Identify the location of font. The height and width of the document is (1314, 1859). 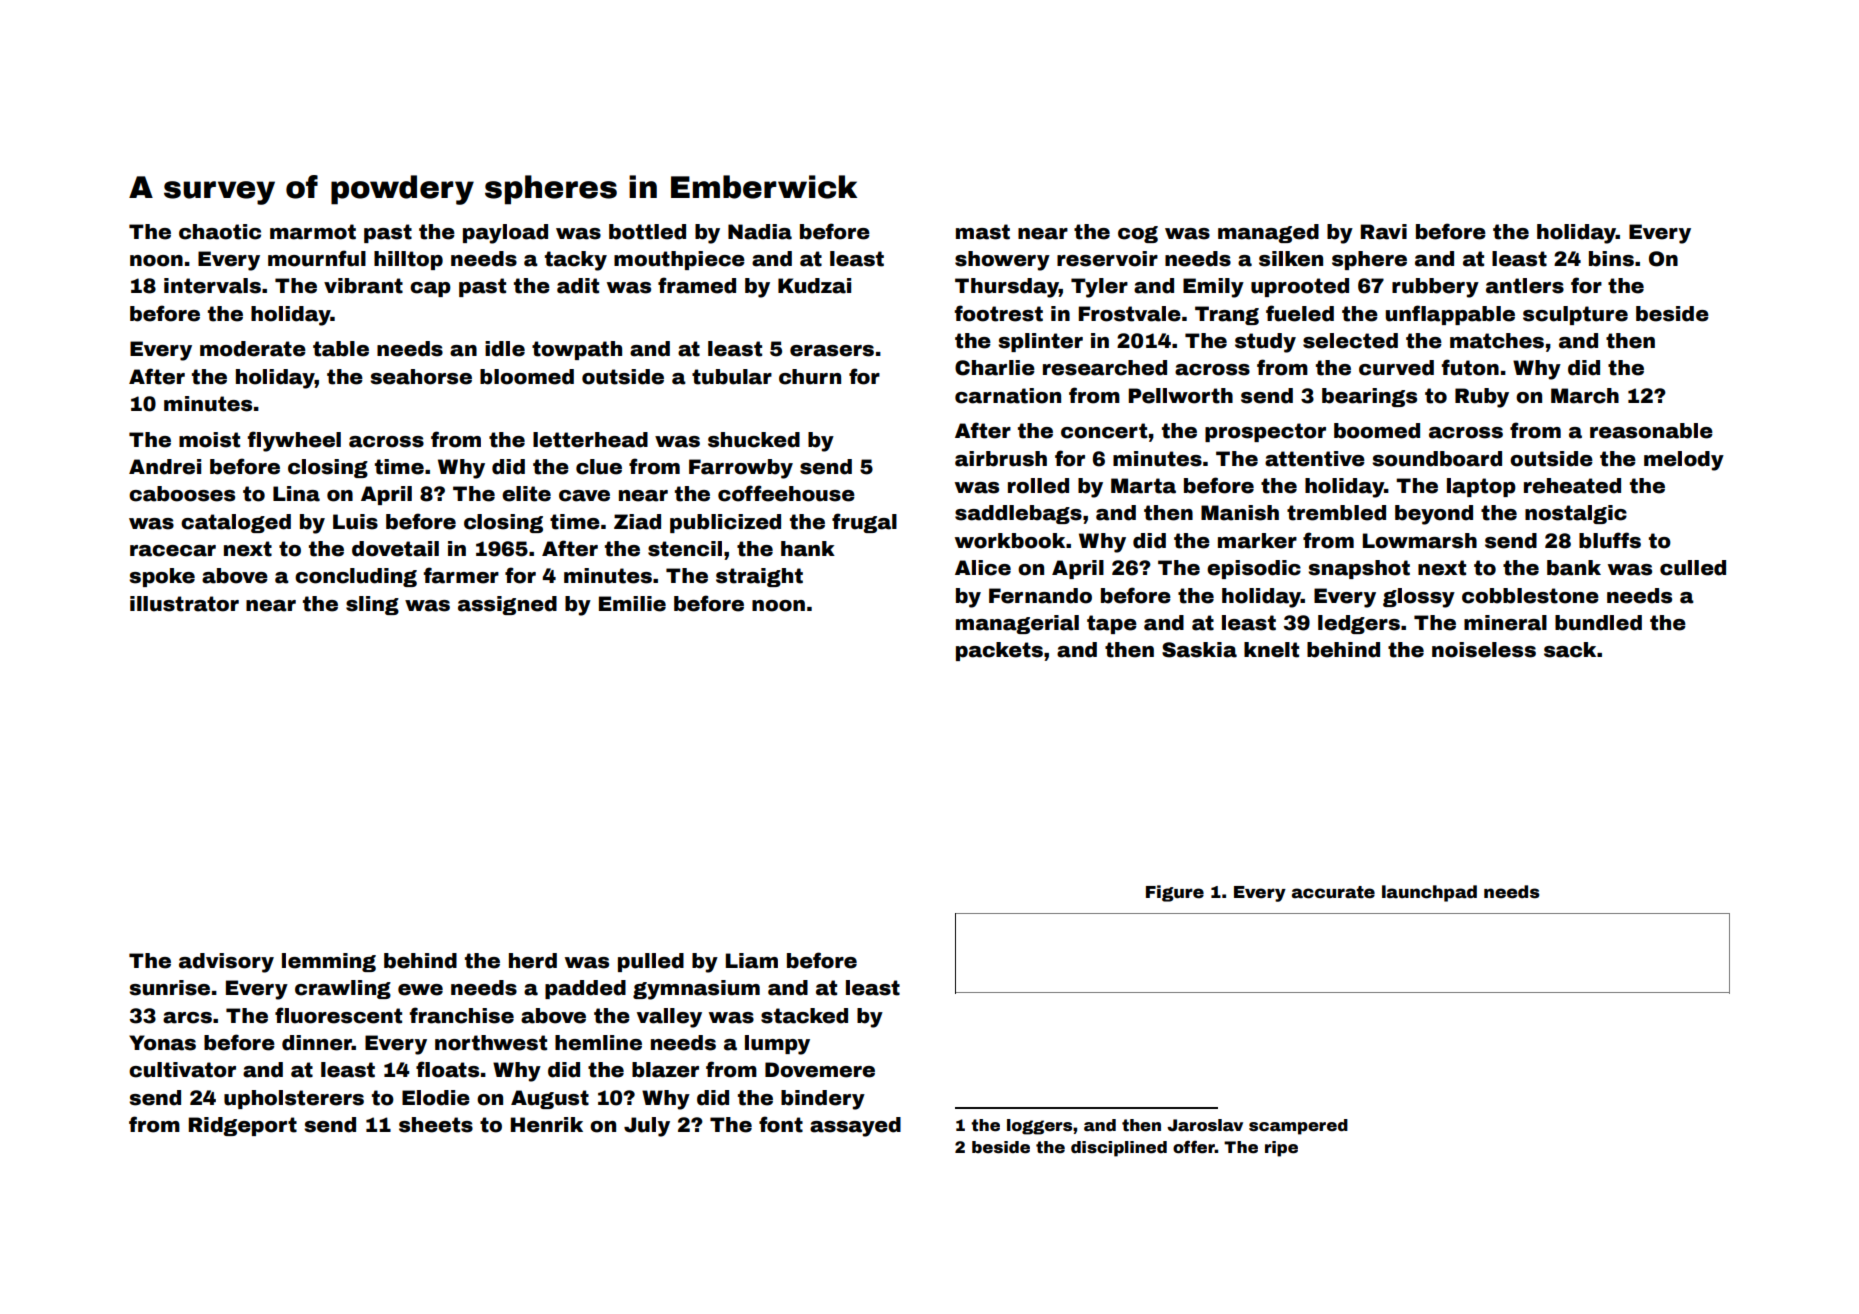
(781, 1124).
